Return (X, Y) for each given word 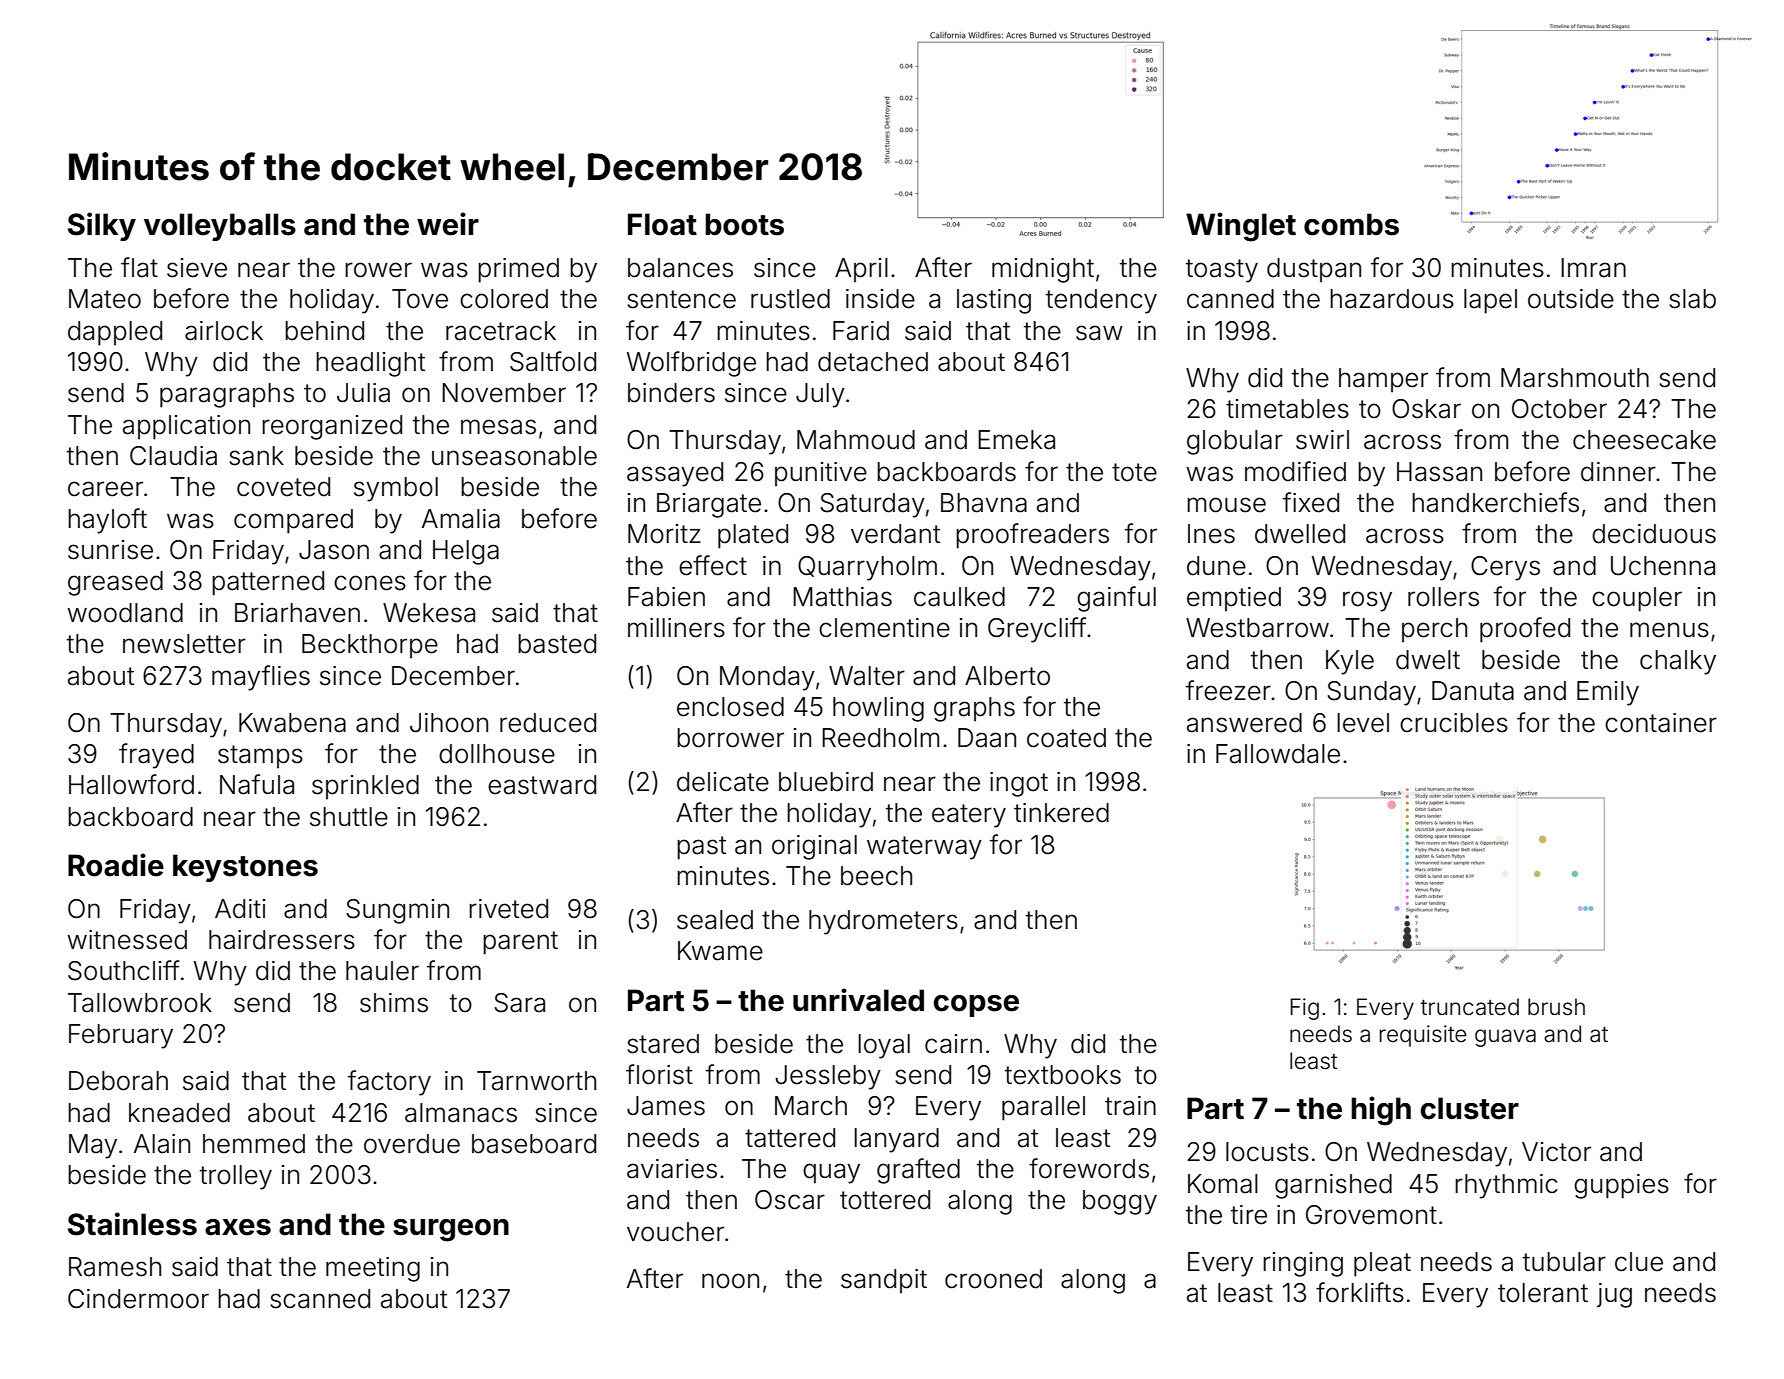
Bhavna (984, 503)
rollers (1443, 597)
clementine (884, 628)
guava (1505, 1038)
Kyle (1350, 662)
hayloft (107, 521)
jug (1614, 1295)
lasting (994, 301)
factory (389, 1083)
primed (518, 270)
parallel (1043, 1108)
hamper (1383, 380)
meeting (373, 1269)
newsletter (184, 644)
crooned (993, 1279)
